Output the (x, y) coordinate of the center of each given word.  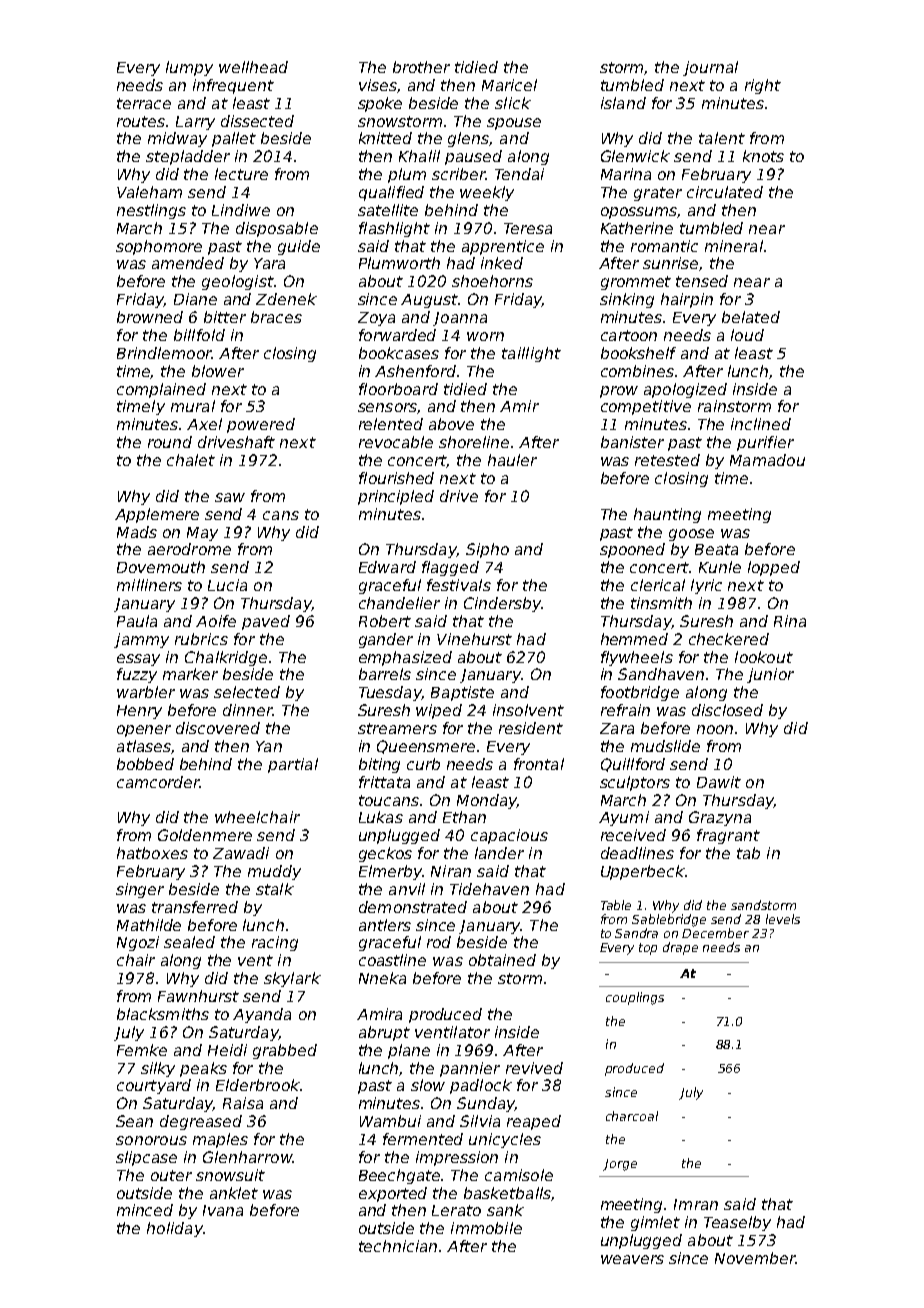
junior (770, 675)
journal (710, 68)
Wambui (390, 1121)
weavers (632, 1259)
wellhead (253, 67)
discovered (218, 728)
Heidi (227, 1050)
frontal (539, 764)
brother (421, 67)
